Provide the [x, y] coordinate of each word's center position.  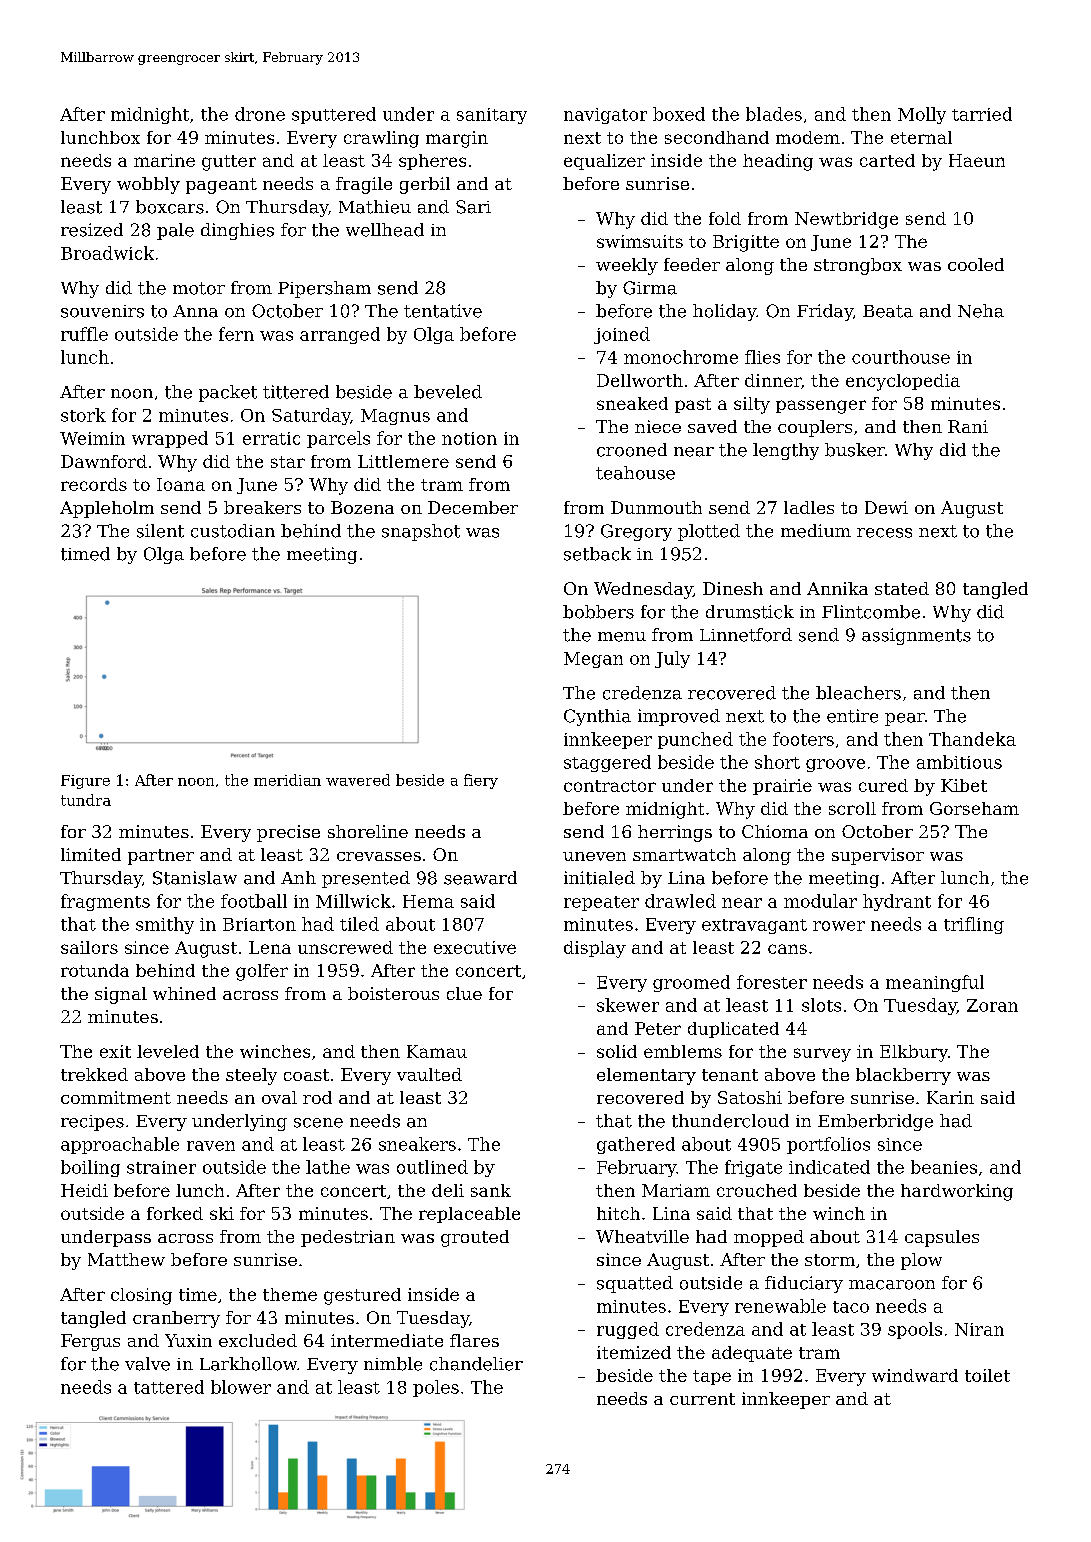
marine [164, 160]
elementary [646, 1076]
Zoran [992, 1005]
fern [236, 334]
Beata [888, 311]
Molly [922, 115]
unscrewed [345, 947]
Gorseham [974, 808]
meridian [287, 780]
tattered [169, 1387]
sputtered [334, 115]
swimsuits [640, 241]
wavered [358, 780]
